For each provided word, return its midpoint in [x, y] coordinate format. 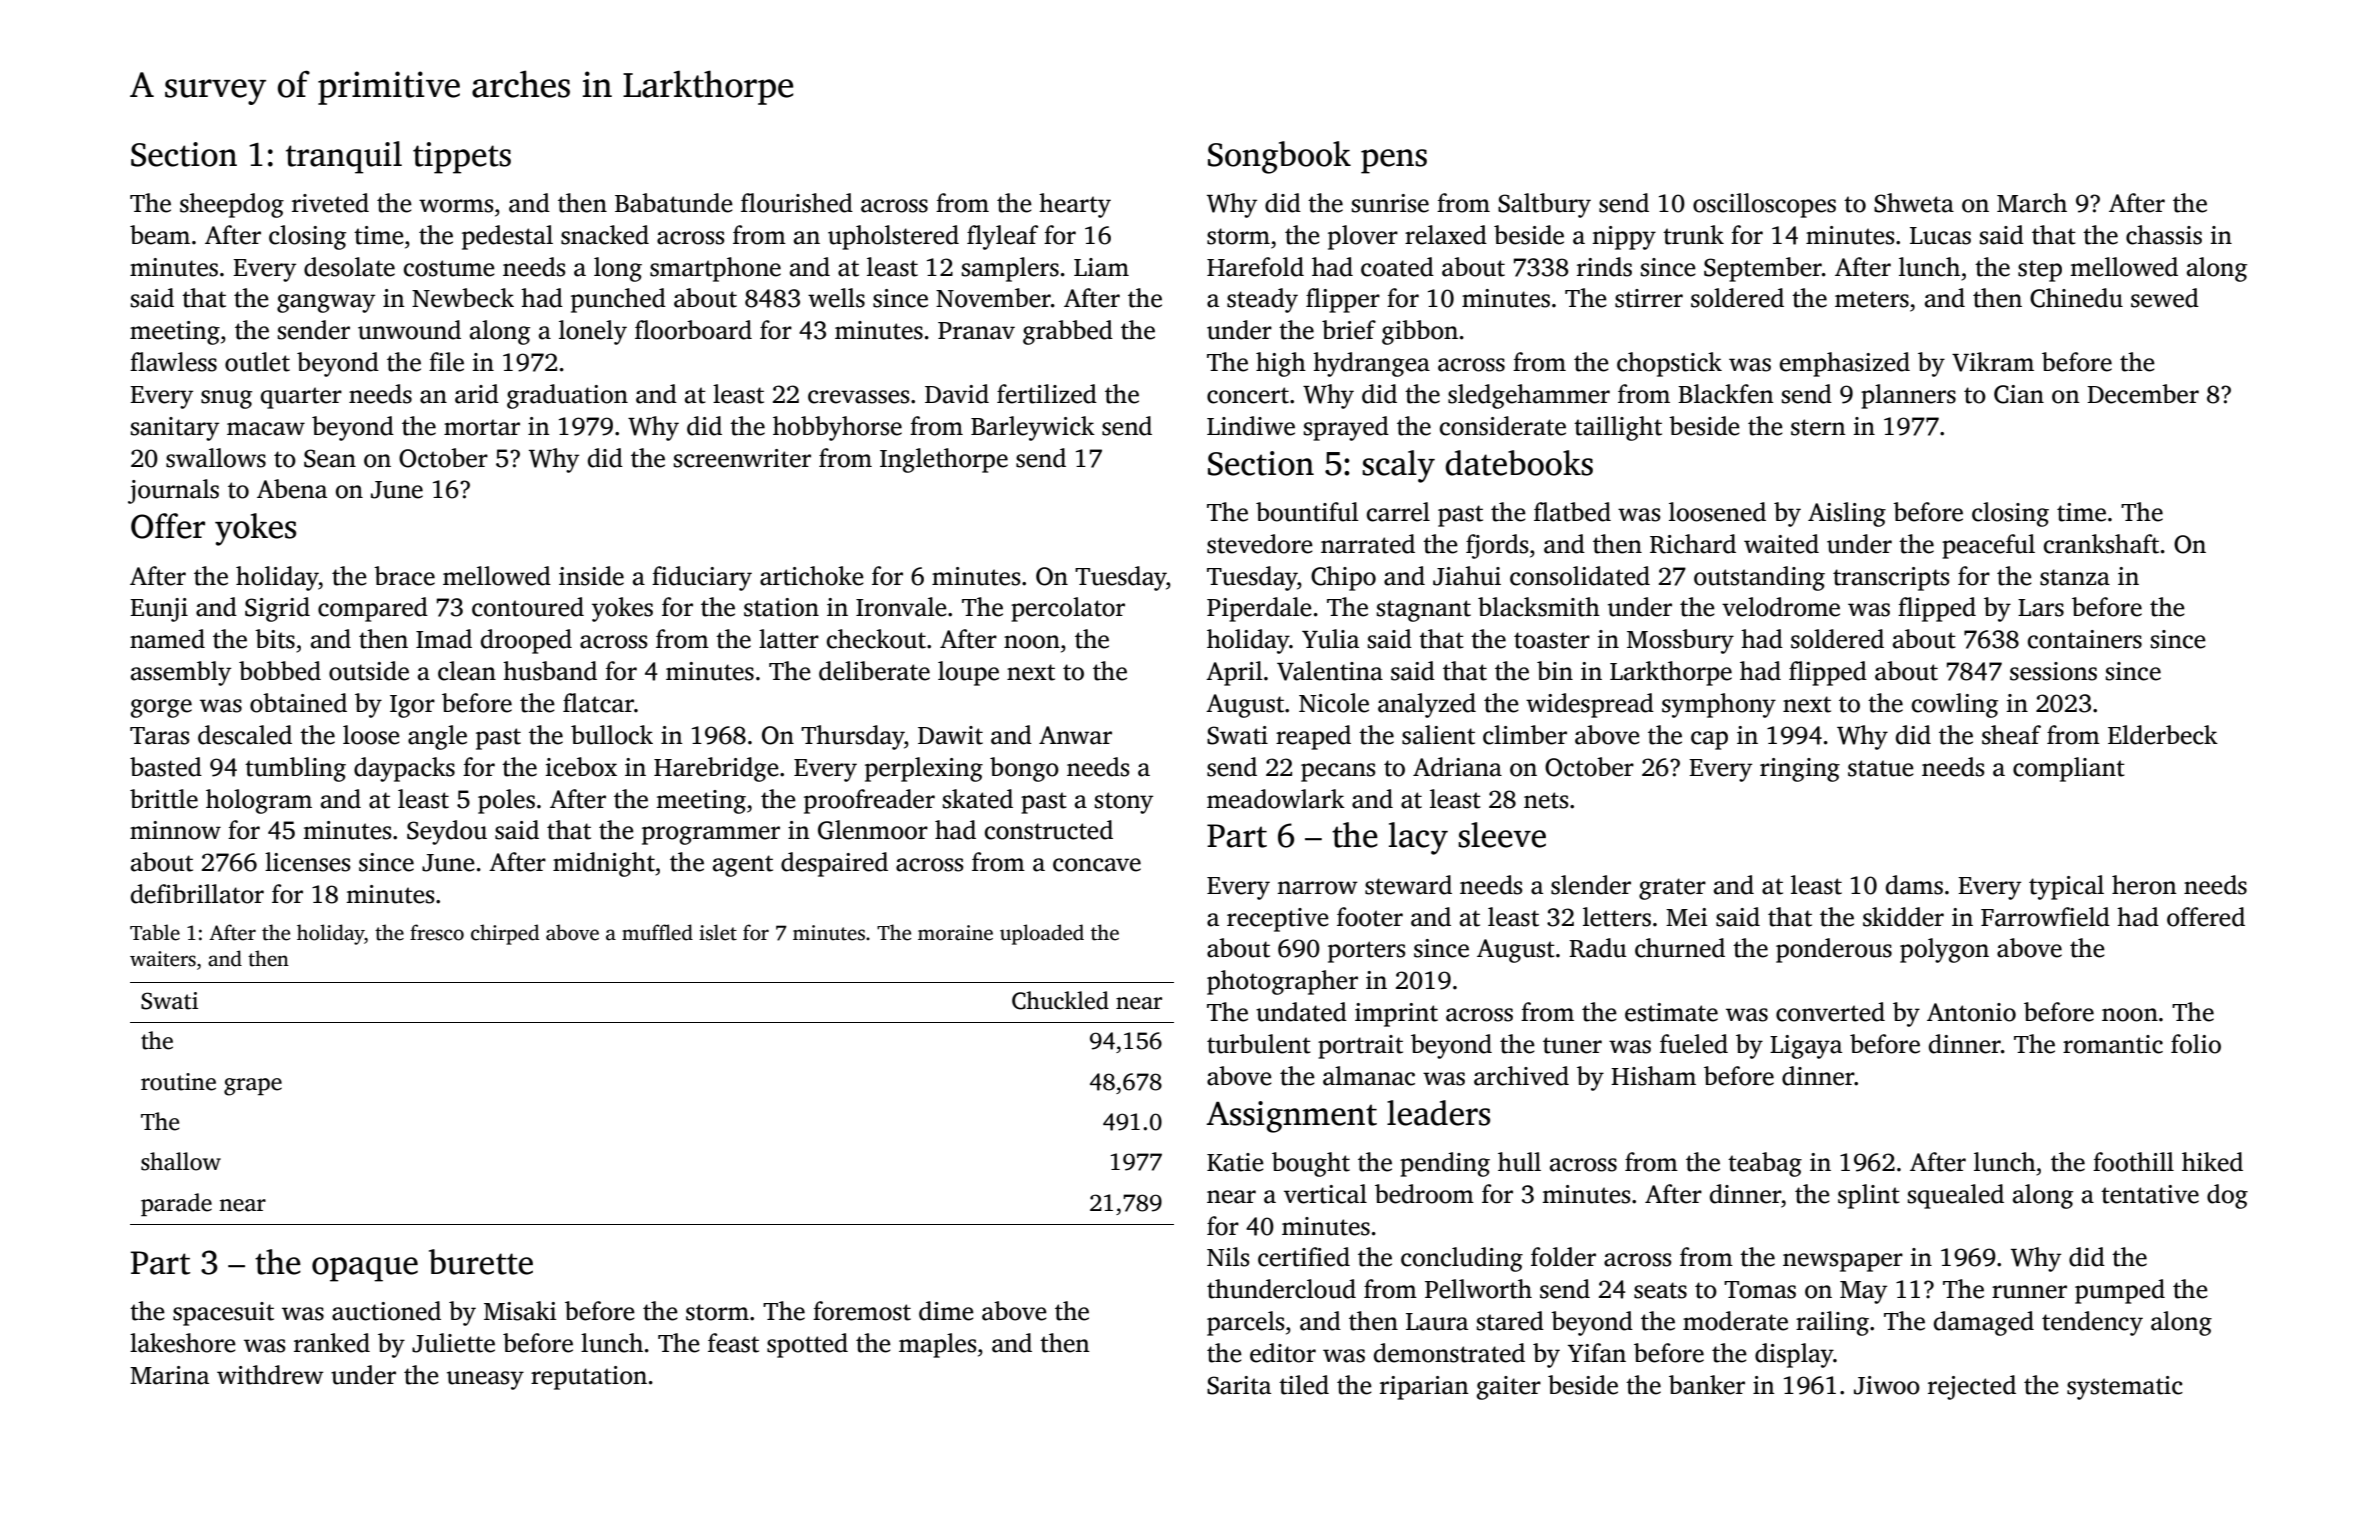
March [2032, 203]
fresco [437, 932]
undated [1301, 1012]
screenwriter [742, 458]
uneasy [485, 1380]
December [2143, 394]
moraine [955, 933]
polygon [1944, 950]
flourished [797, 203]
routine [178, 1082]
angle [437, 737]
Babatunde [674, 203]
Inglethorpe [944, 460]
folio [2196, 1044]
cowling [1955, 705]
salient [1438, 735]
